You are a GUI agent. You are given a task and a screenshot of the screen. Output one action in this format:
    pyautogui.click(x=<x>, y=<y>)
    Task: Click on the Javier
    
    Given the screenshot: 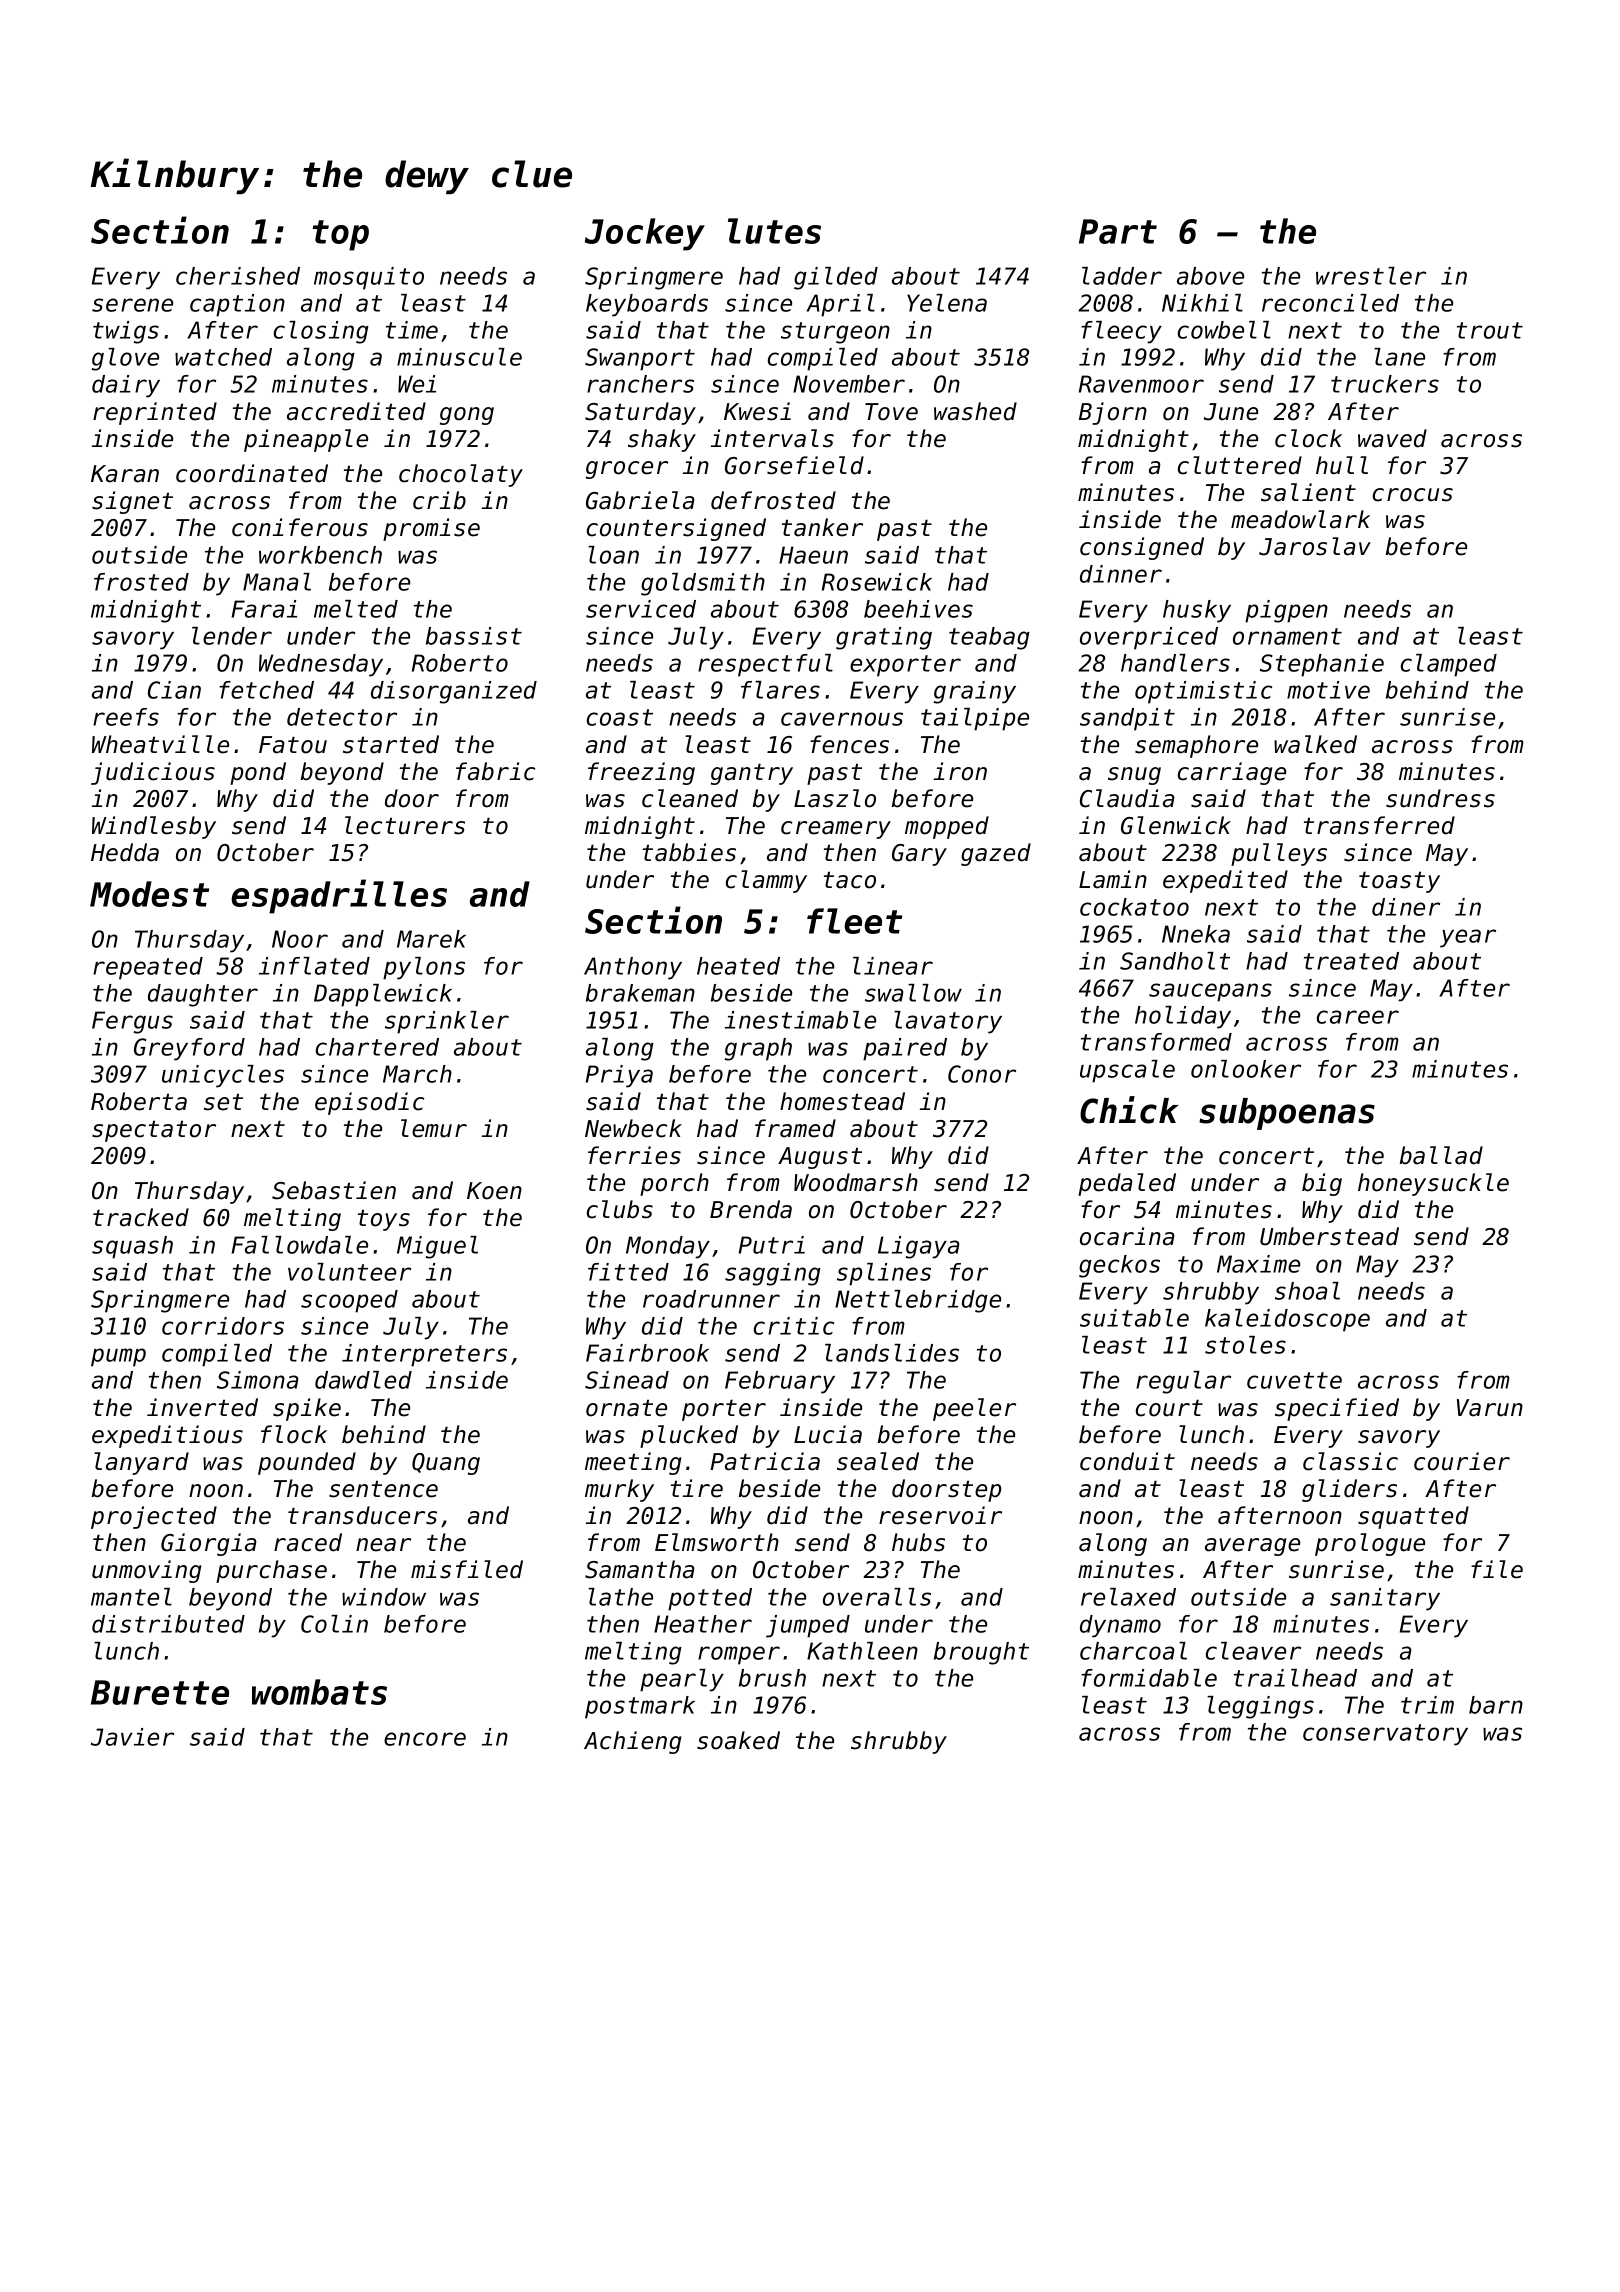 What is the action you would take?
    pyautogui.click(x=132, y=1737)
